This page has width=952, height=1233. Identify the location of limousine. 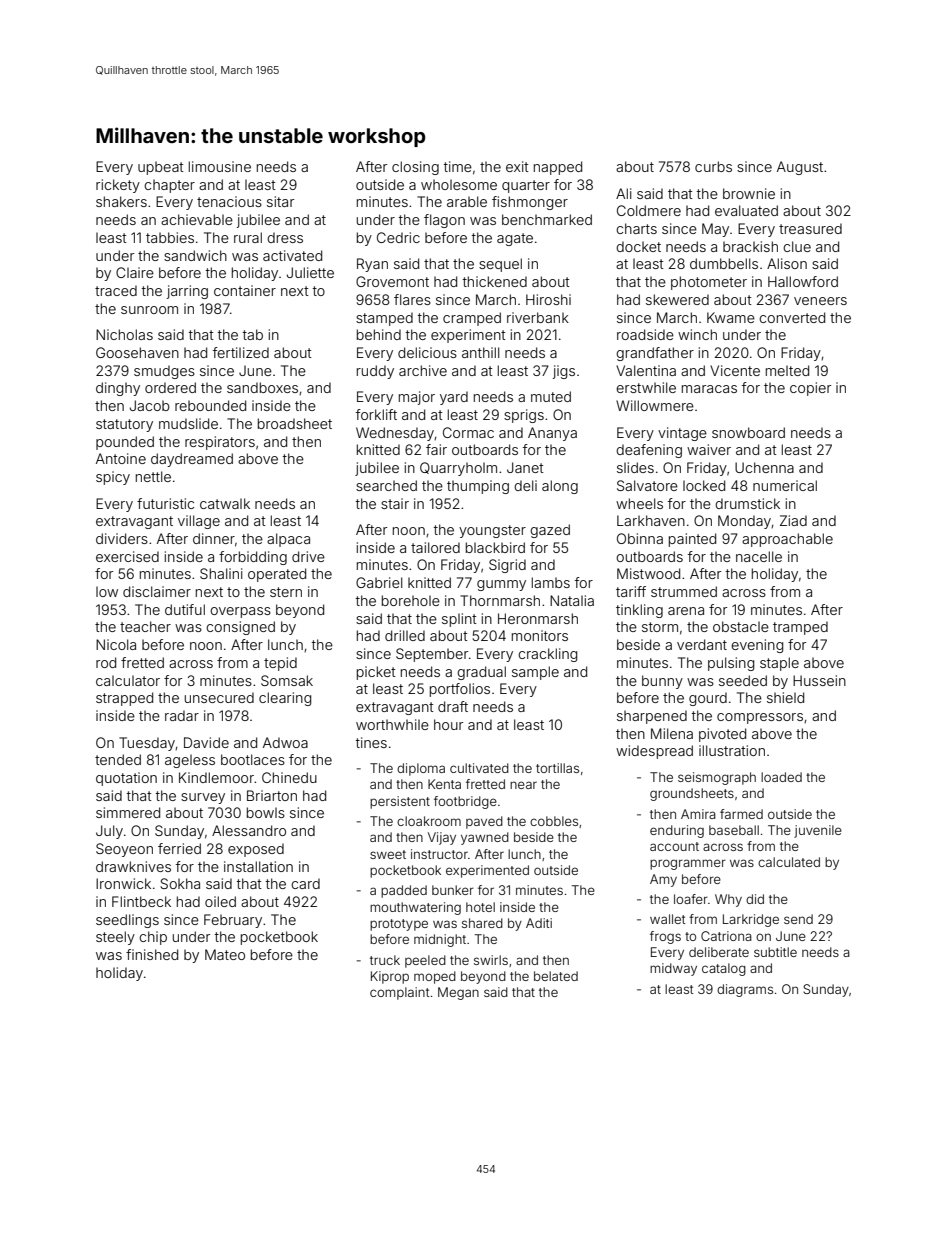
(220, 166).
